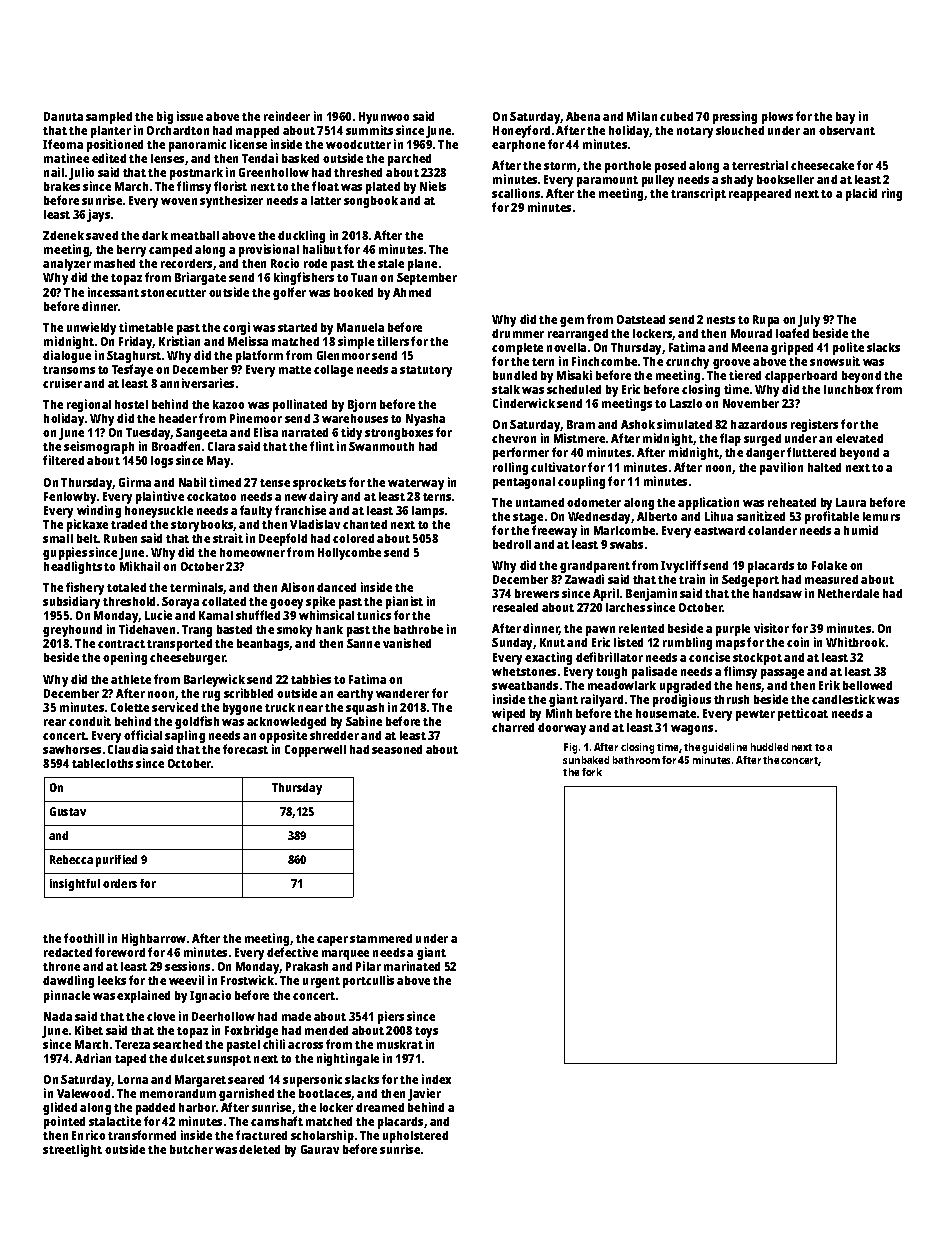 The width and height of the screenshot is (952, 1233). I want to click on deleted, so click(259, 1149).
